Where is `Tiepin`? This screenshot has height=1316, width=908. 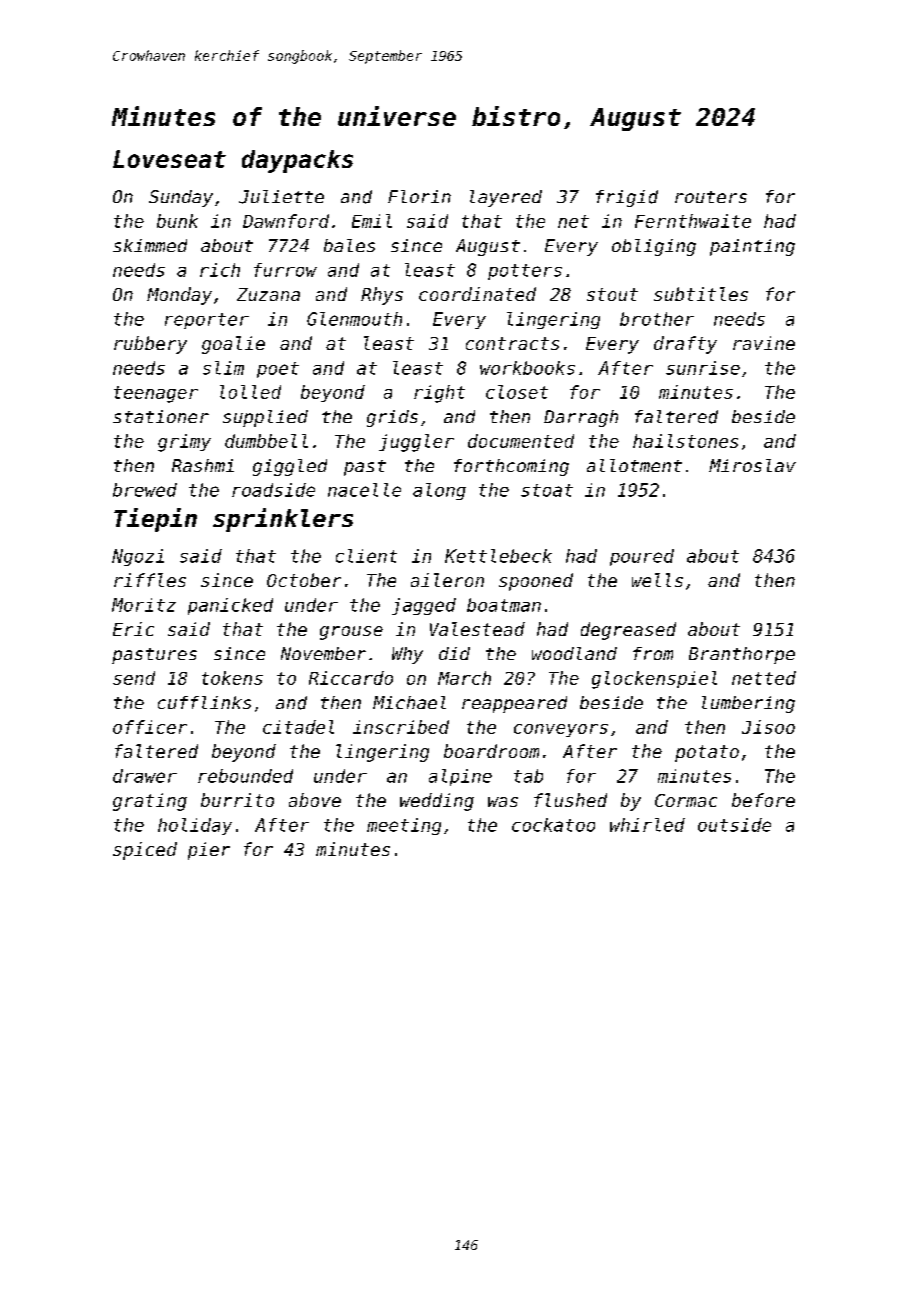
Tiepin is located at coordinates (155, 520).
